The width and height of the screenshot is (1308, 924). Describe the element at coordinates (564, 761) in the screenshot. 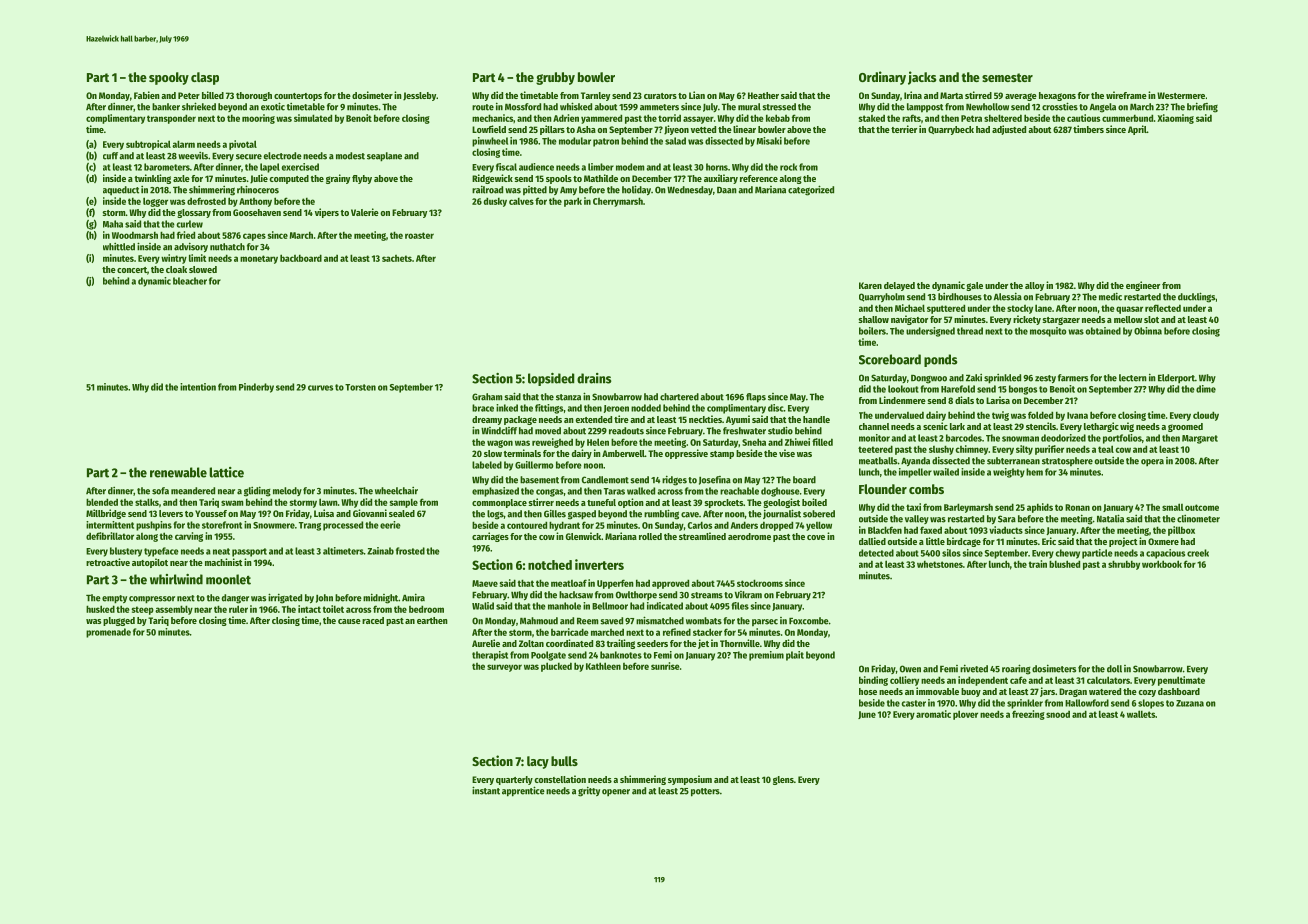

I see `bulls` at that location.
